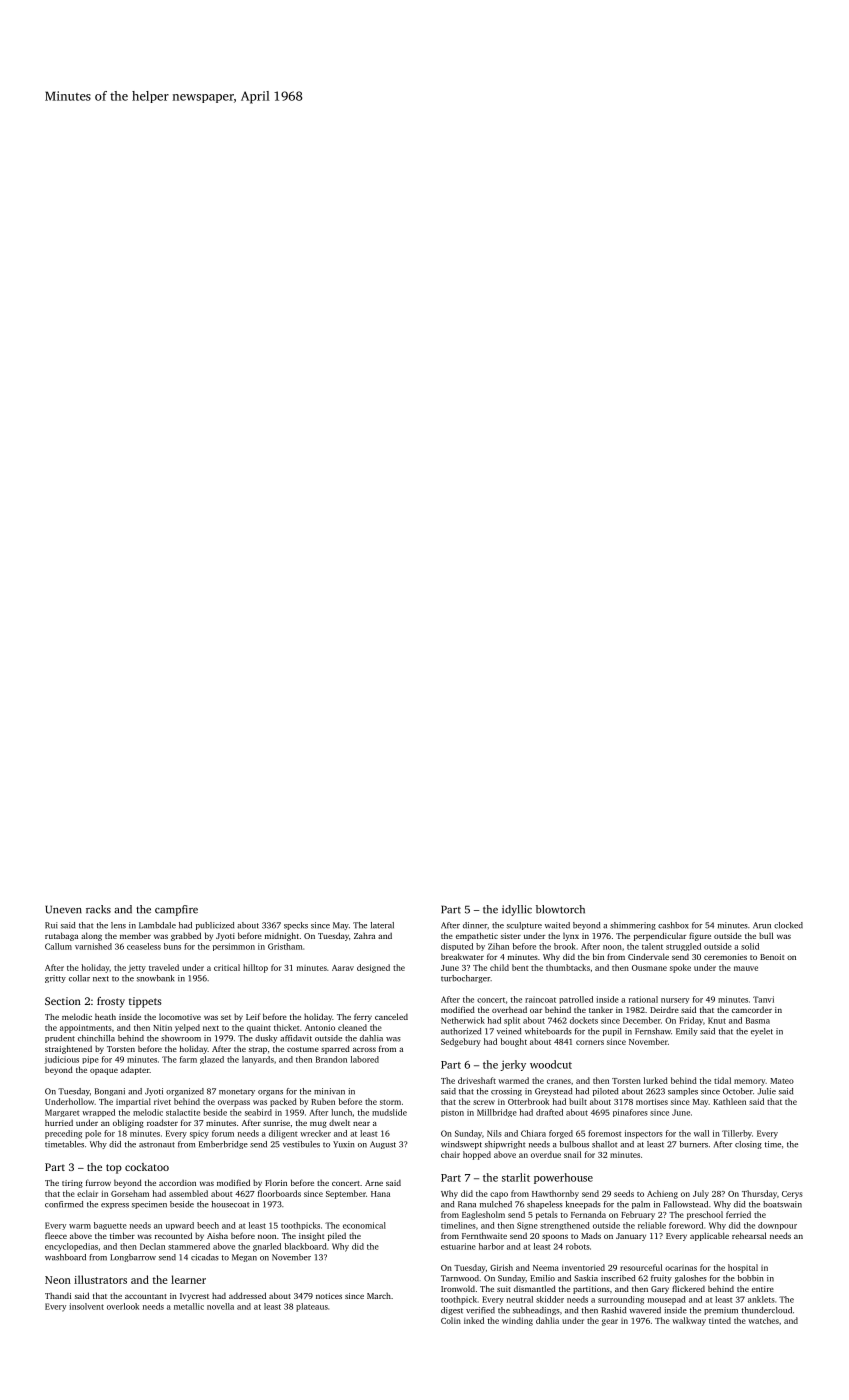 This page has height=1400, width=849. I want to click on Section, so click(63, 1001).
